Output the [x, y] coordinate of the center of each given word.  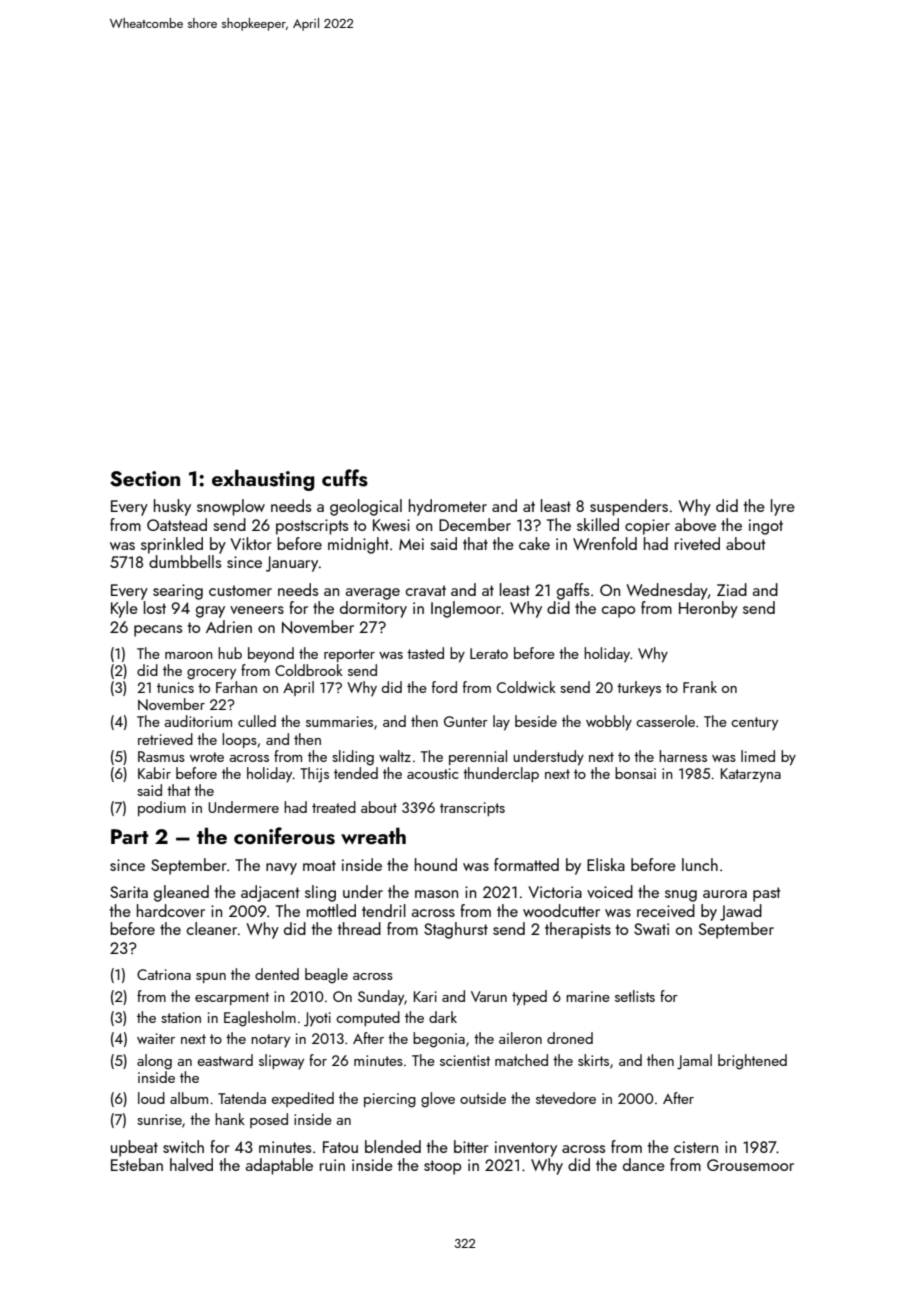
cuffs [345, 478]
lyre [783, 507]
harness [683, 756]
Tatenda [242, 1098]
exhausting [263, 480]
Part [130, 836]
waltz [395, 756]
